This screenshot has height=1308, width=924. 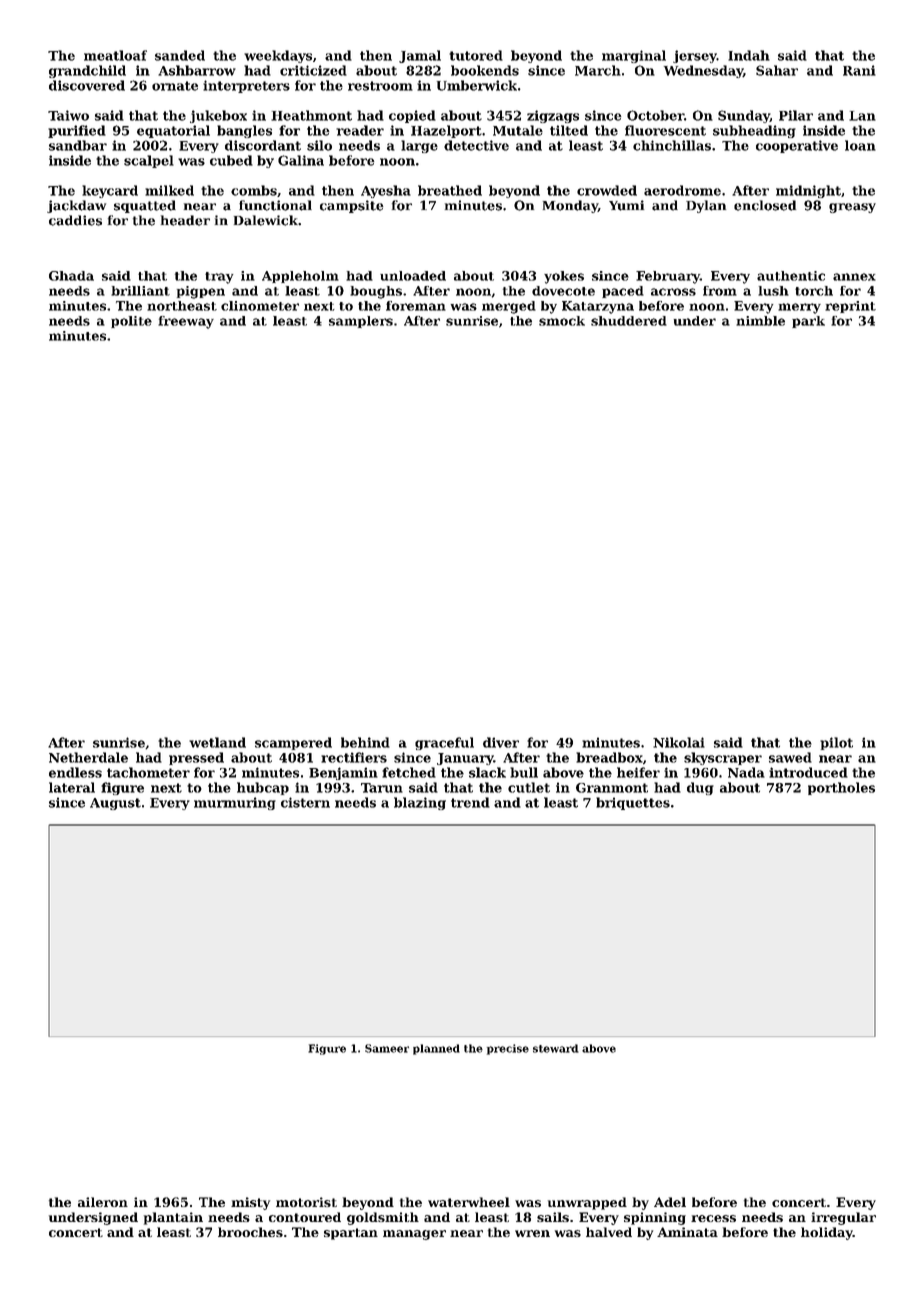 What do you see at coordinates (749, 55) in the screenshot?
I see `Indah` at bounding box center [749, 55].
